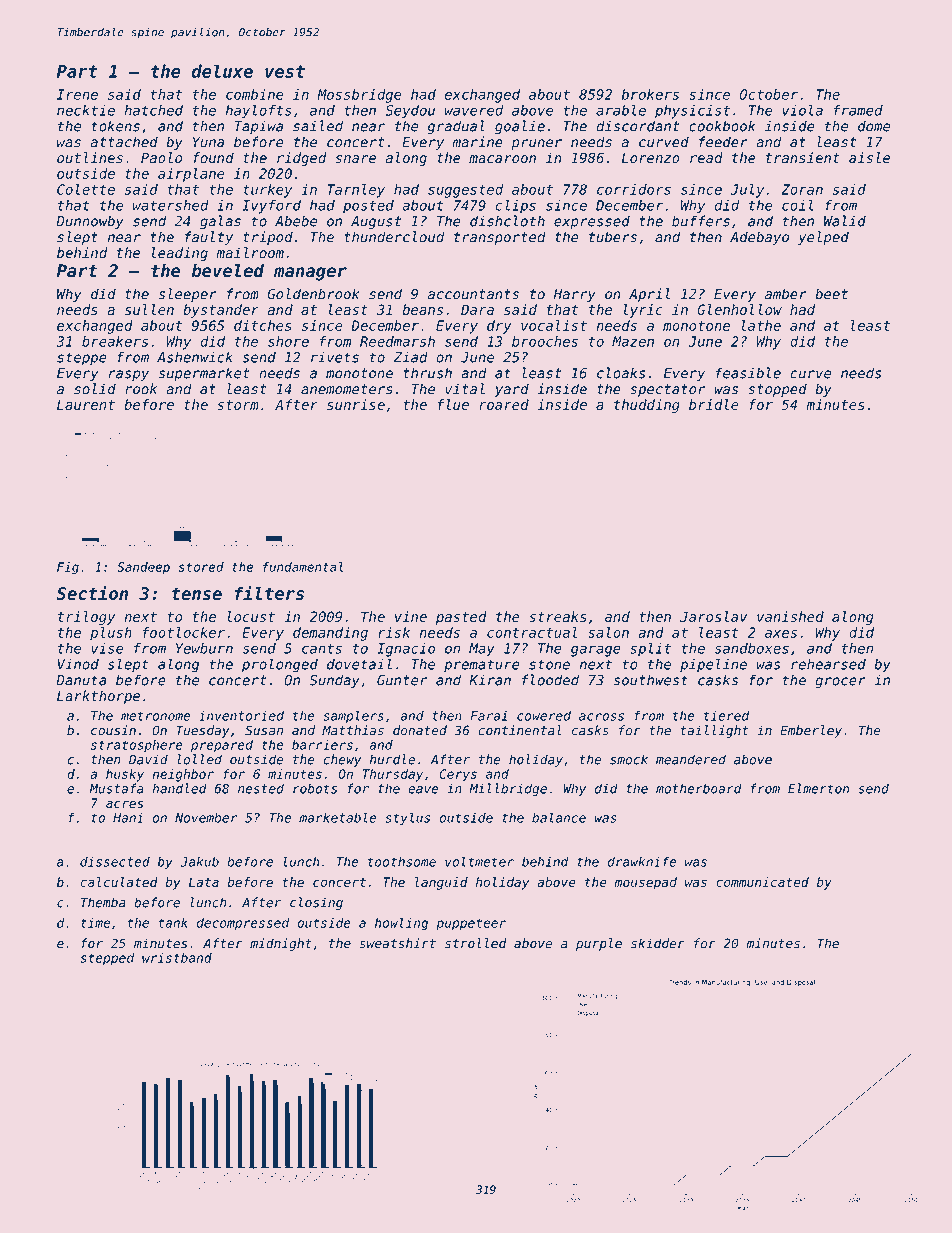 The height and width of the page is (1233, 952). I want to click on vital, so click(465, 389).
